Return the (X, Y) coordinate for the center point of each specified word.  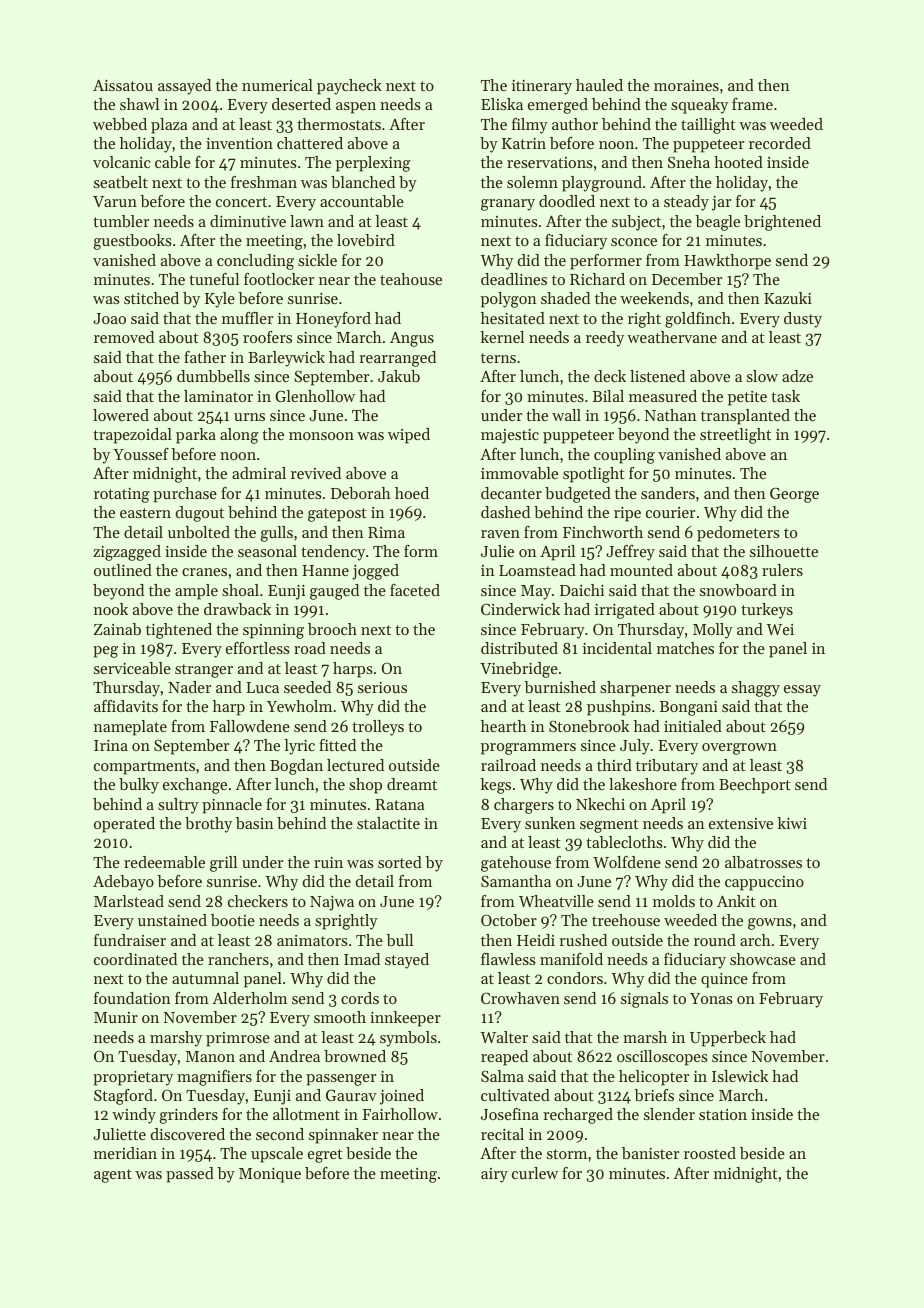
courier (670, 512)
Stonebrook (589, 726)
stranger (204, 671)
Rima (386, 532)
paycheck (349, 87)
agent (113, 1176)
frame (752, 104)
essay (802, 691)
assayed (184, 87)
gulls (276, 534)
